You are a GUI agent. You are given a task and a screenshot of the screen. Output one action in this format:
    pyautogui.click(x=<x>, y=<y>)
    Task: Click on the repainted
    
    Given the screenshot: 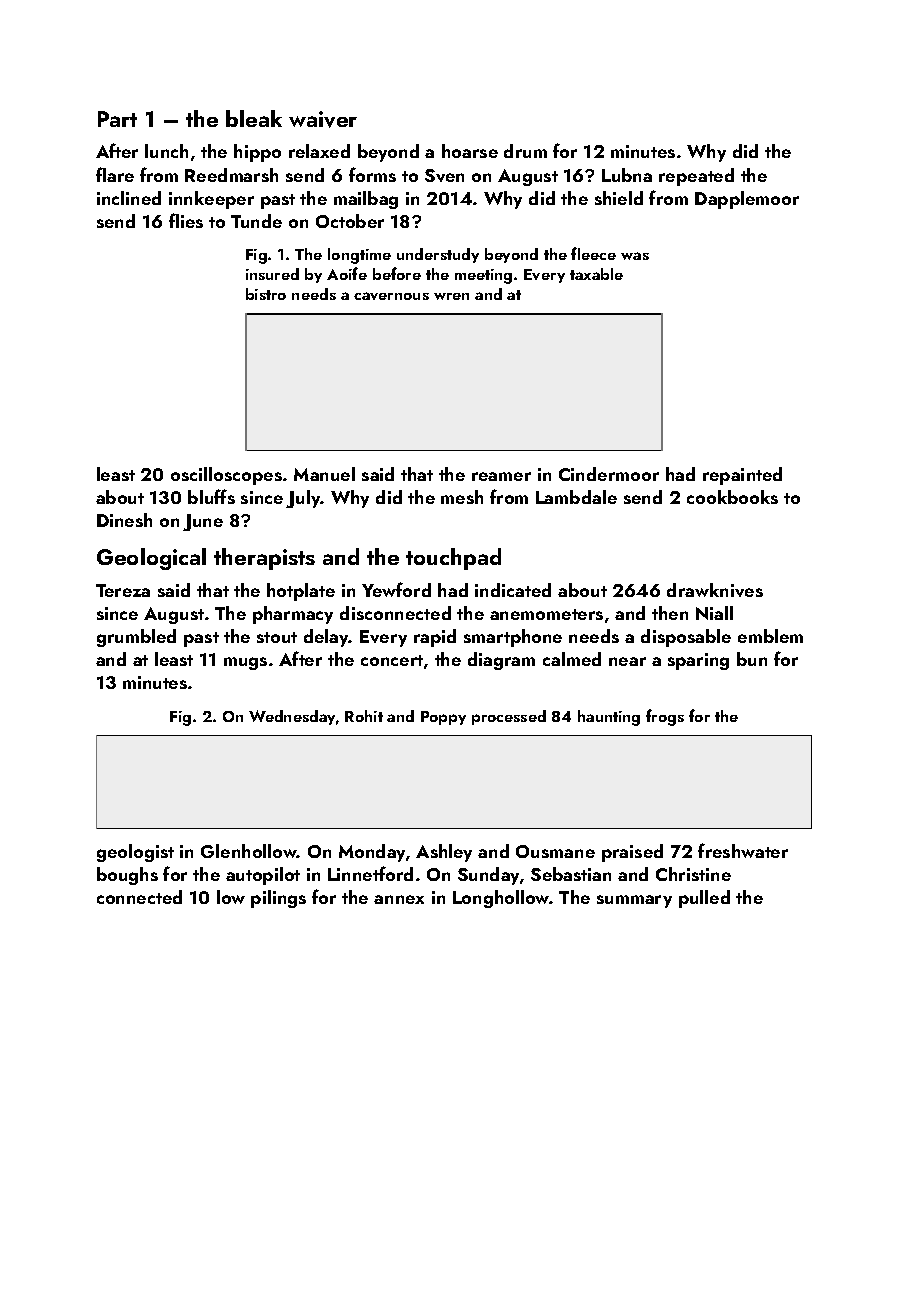 What is the action you would take?
    pyautogui.click(x=742, y=476)
